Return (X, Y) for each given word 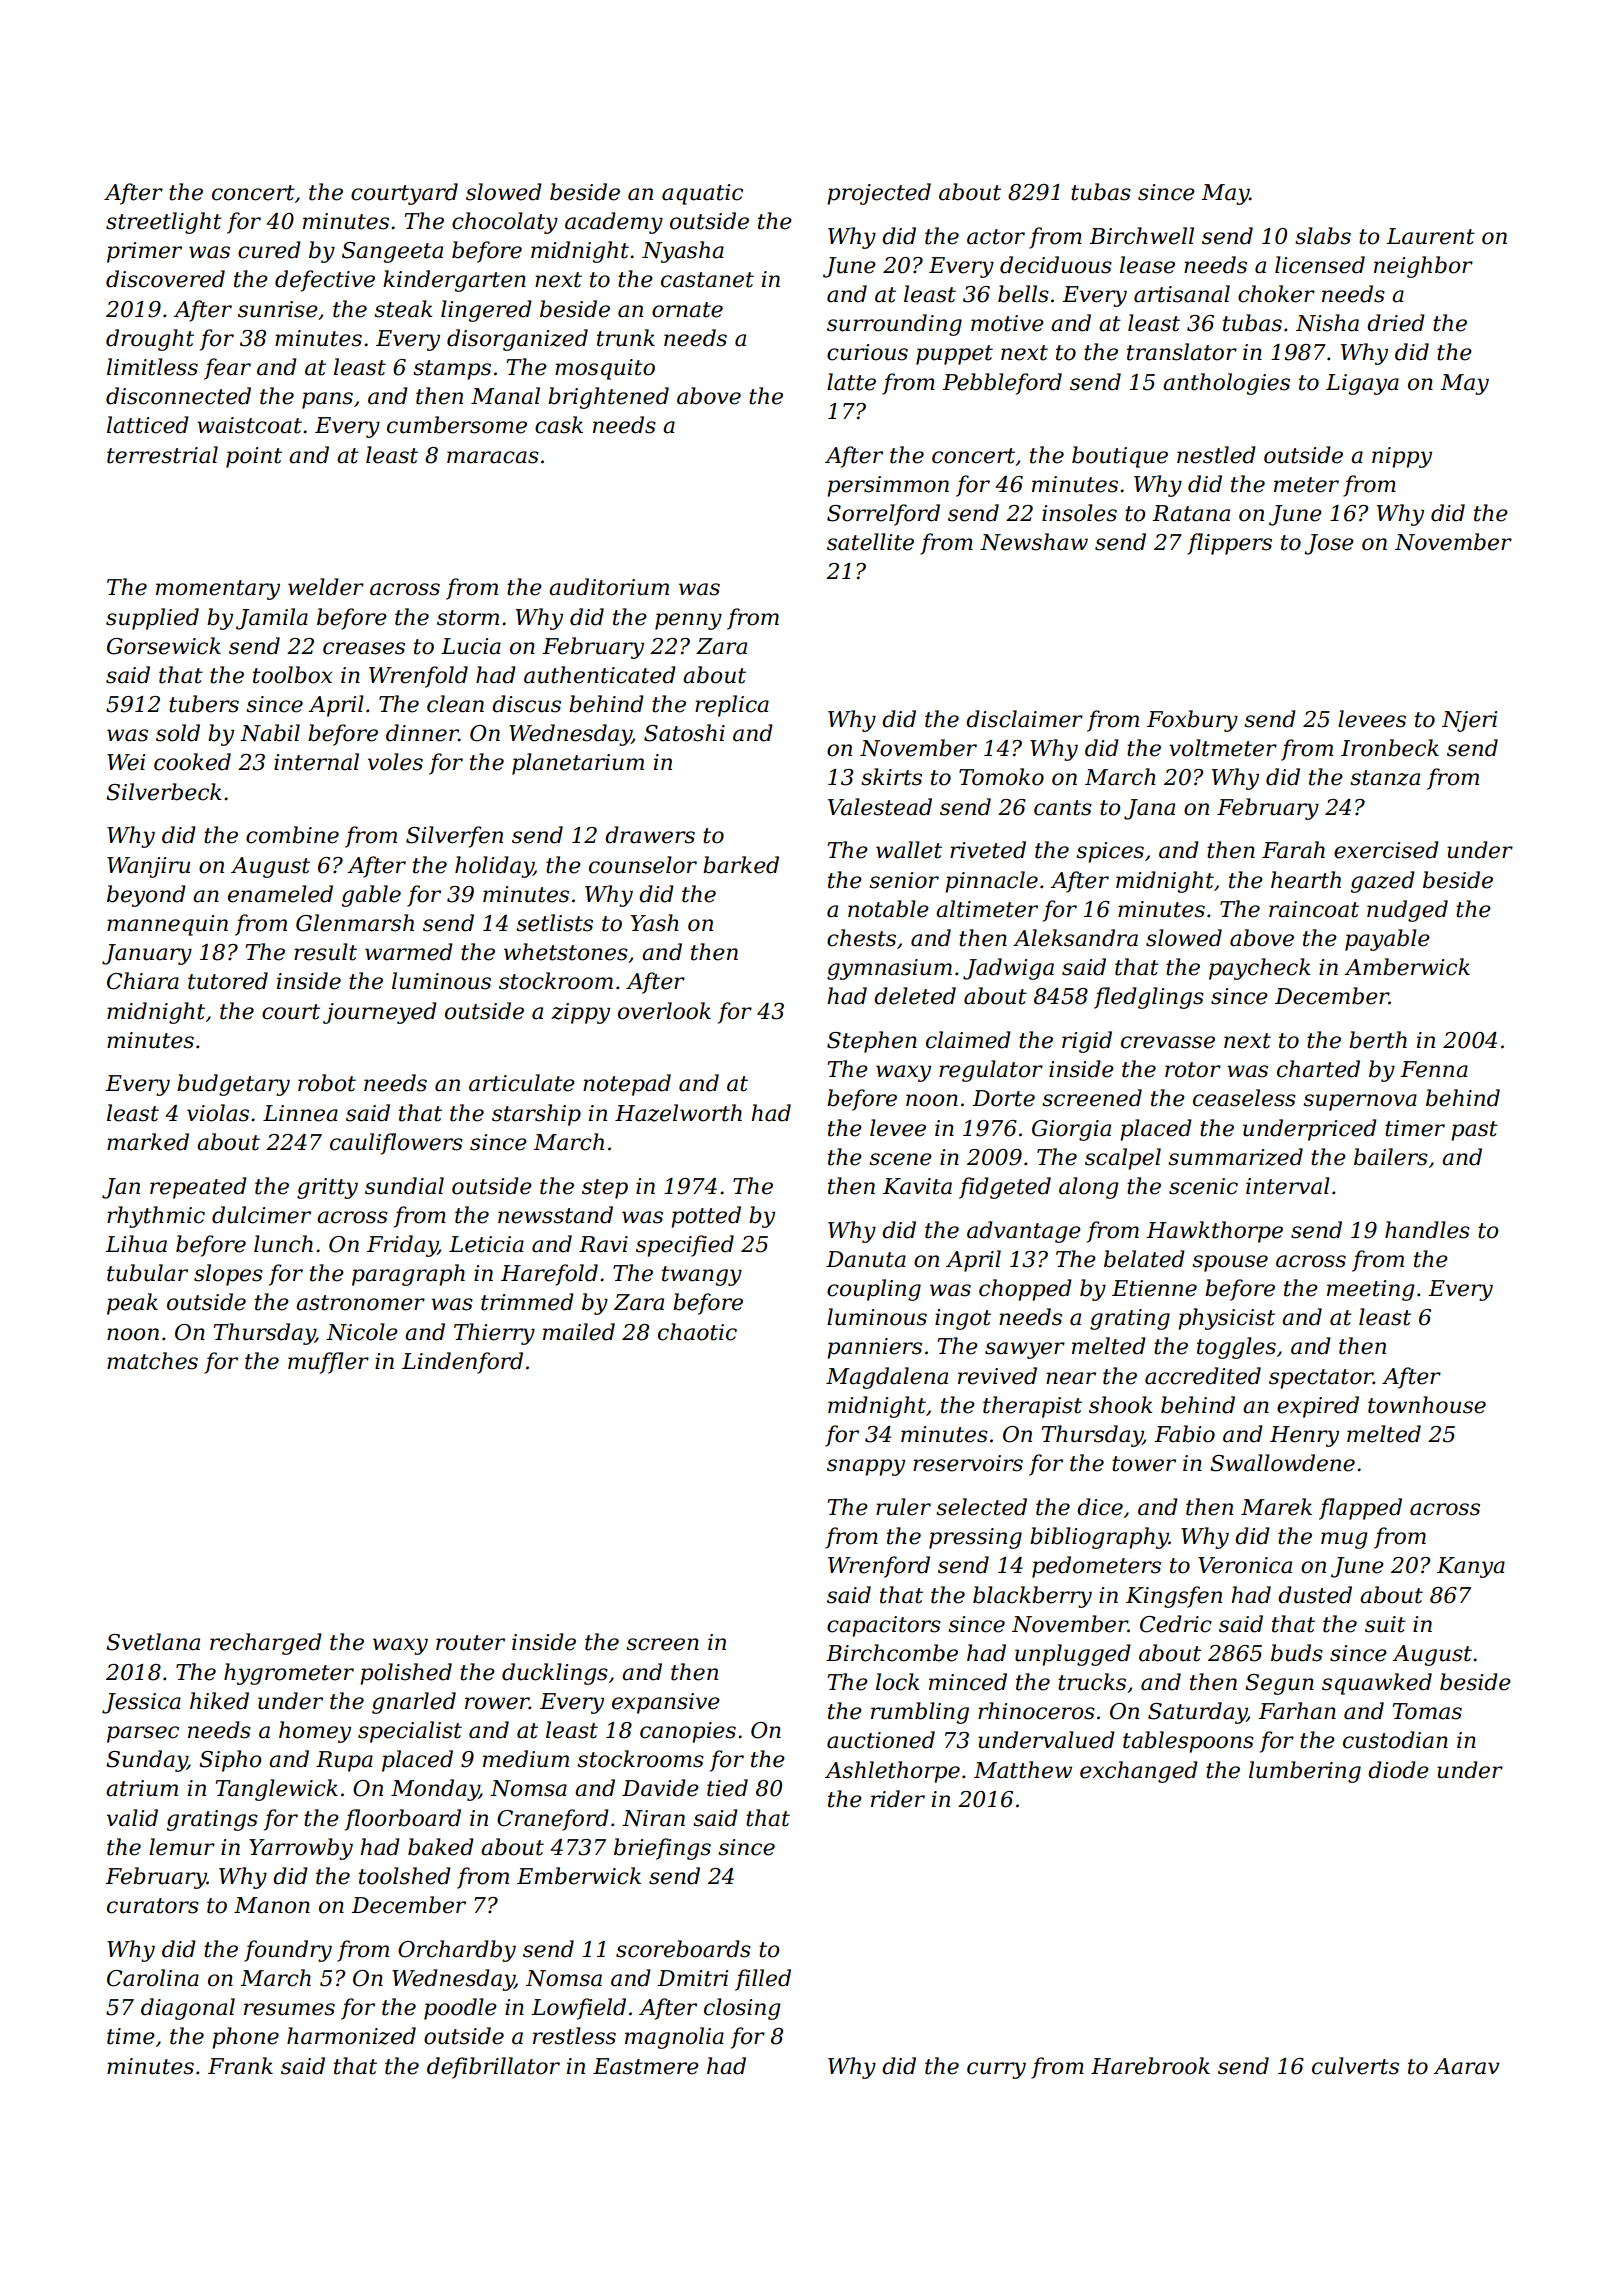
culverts (1355, 2066)
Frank (240, 2066)
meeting (1371, 1290)
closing (742, 2009)
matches (152, 1361)
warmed (409, 952)
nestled (1216, 455)
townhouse (1427, 1405)
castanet (707, 280)
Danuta (866, 1259)
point (254, 457)
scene (900, 1159)
